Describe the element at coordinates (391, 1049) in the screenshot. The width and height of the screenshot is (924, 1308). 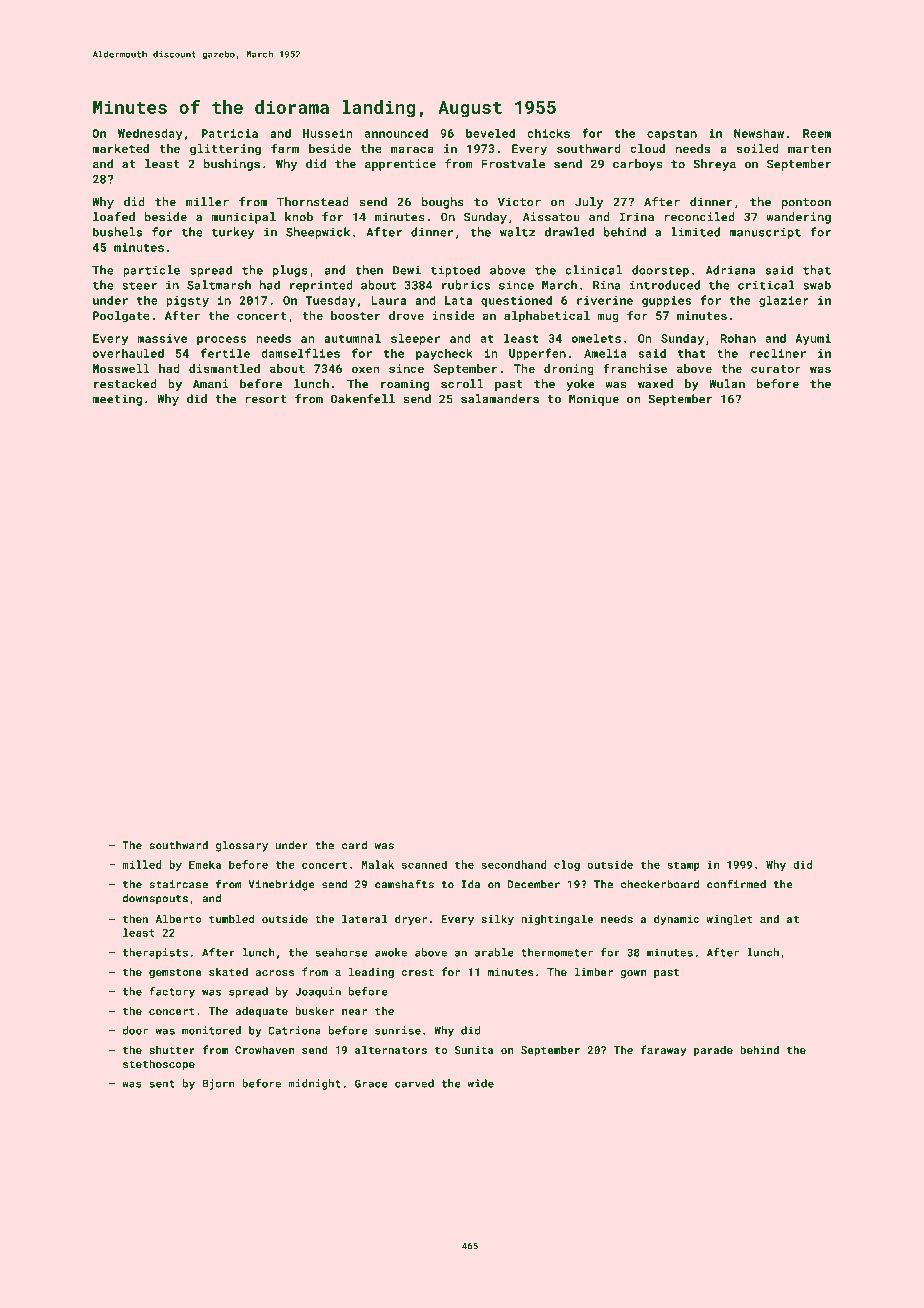
I see `alternators` at that location.
